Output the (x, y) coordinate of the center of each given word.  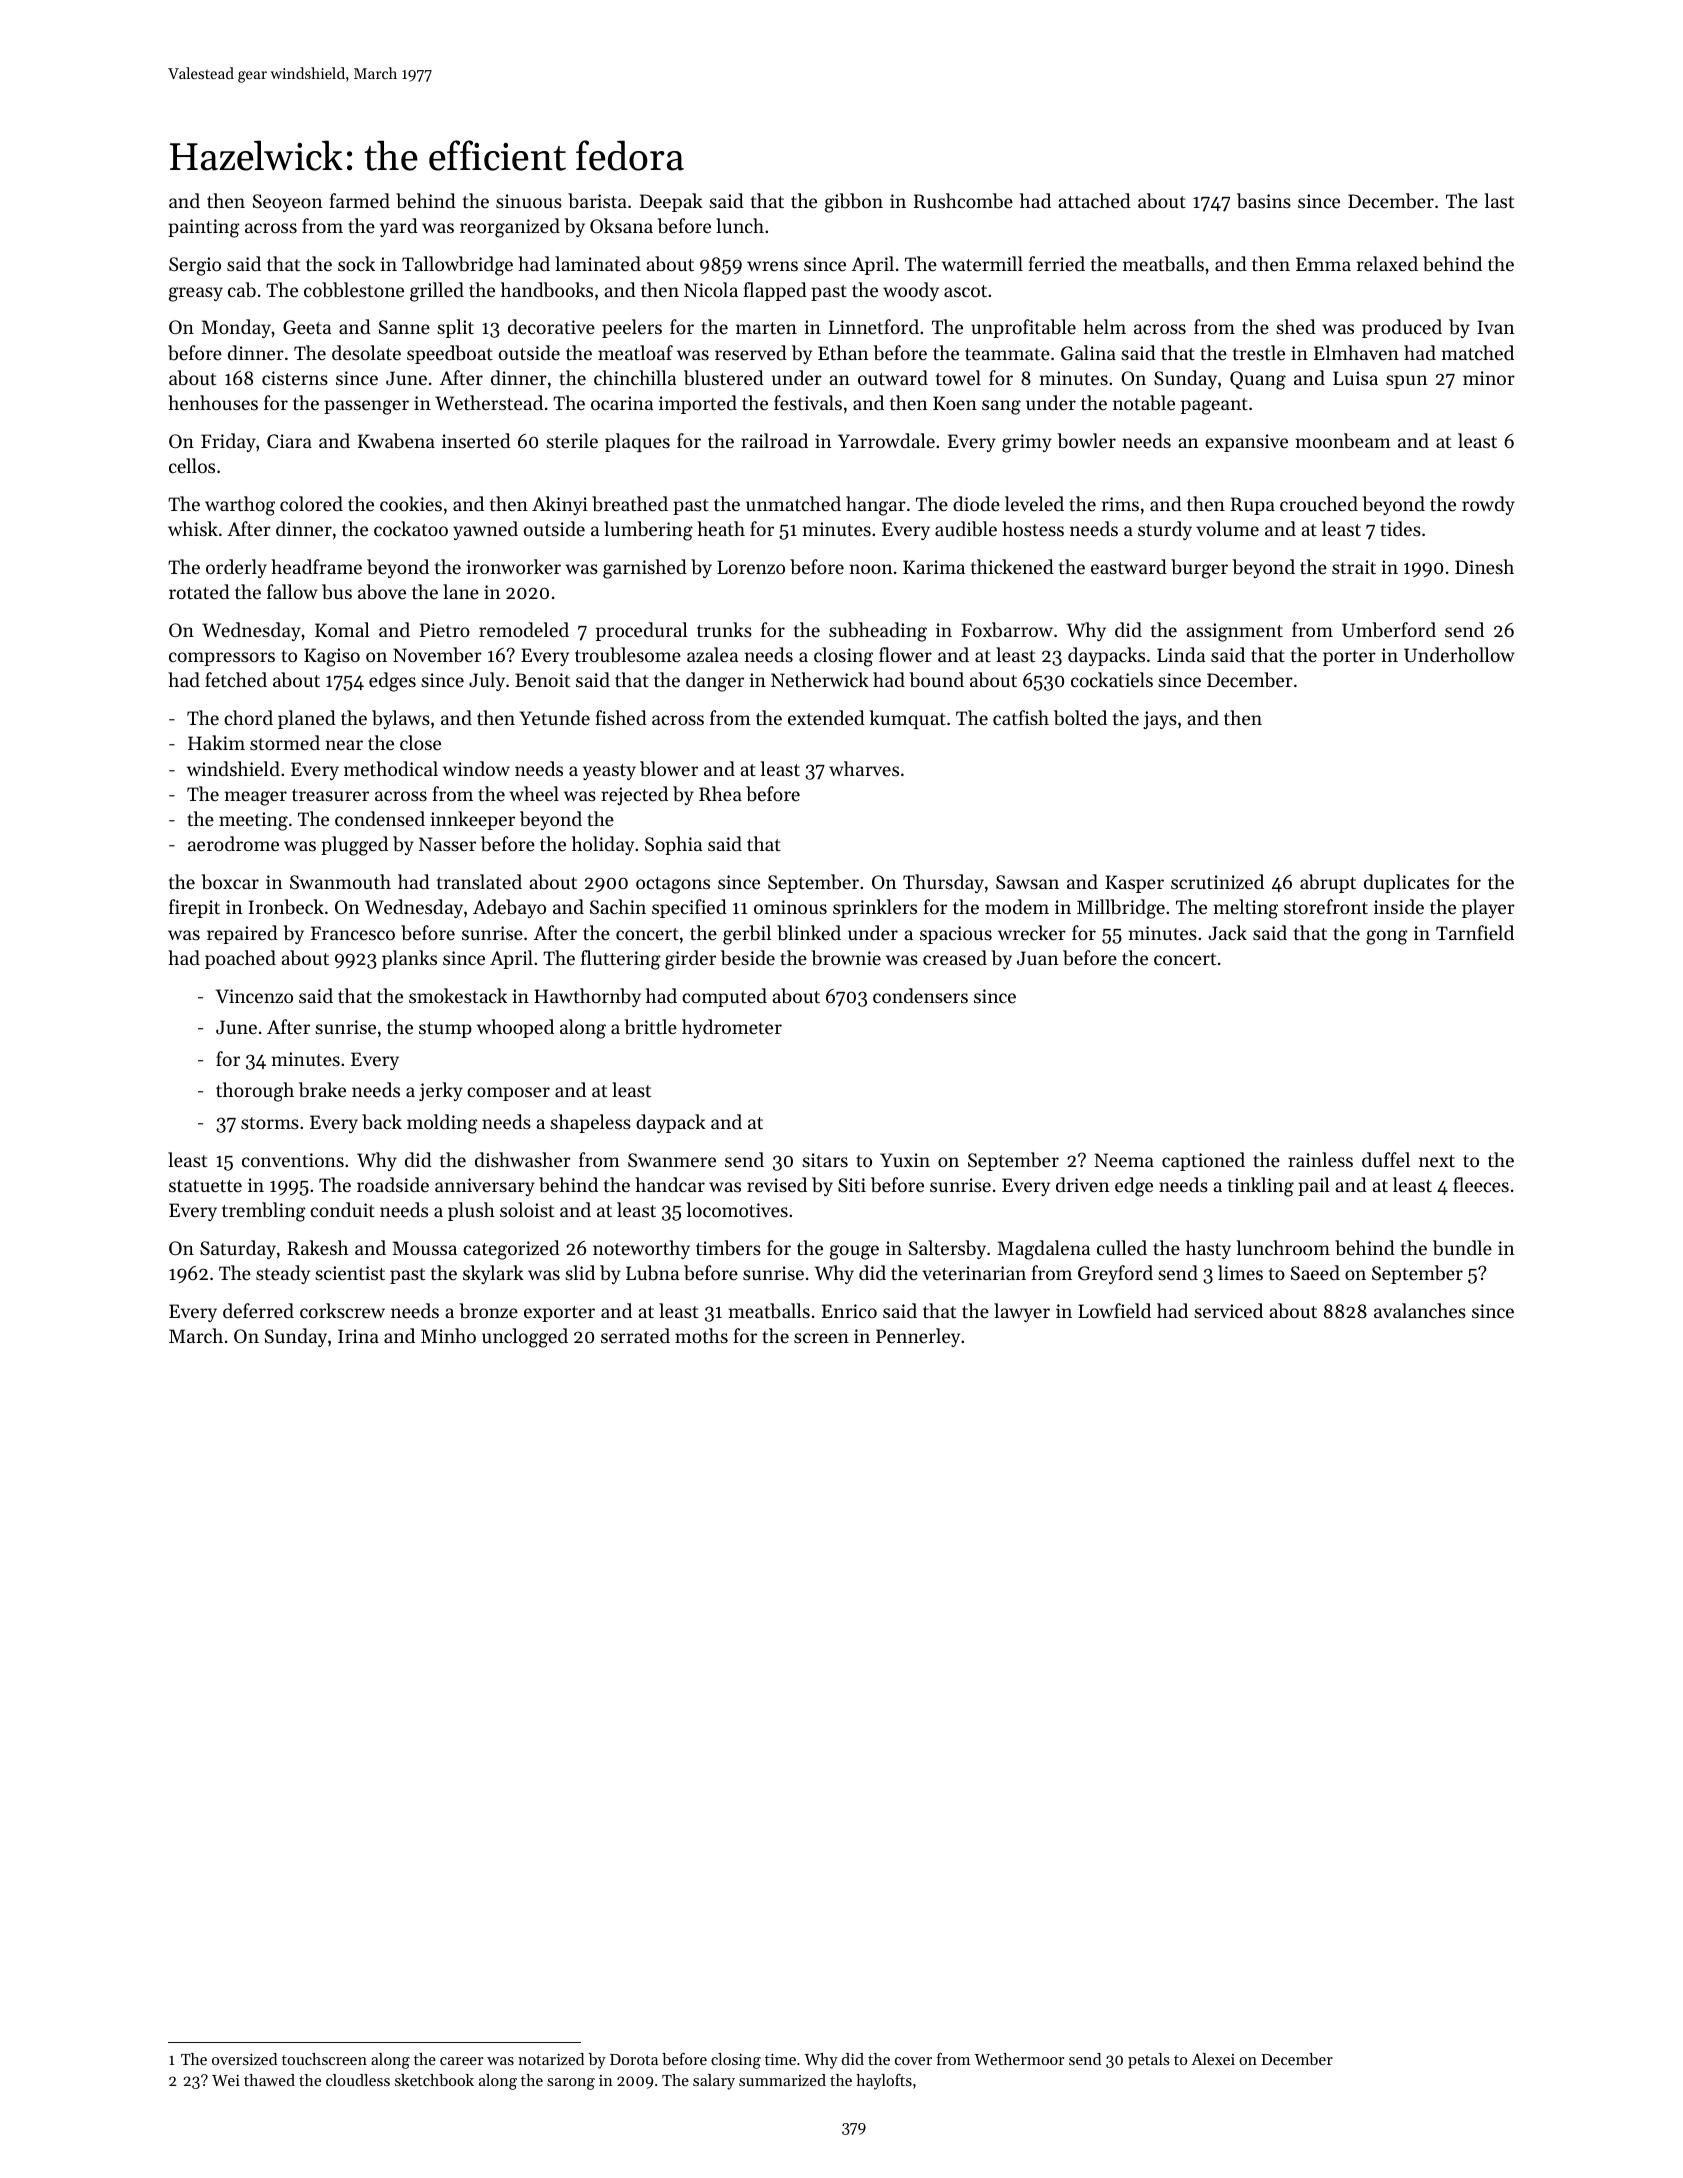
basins (1264, 201)
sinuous (529, 201)
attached (1094, 200)
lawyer (1022, 1312)
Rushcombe (963, 201)
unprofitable (1023, 328)
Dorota (634, 2059)
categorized (511, 1250)
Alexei (1213, 2059)
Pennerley (918, 1337)
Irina (358, 1336)
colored (311, 503)
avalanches (1420, 1310)
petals (1149, 2061)
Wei (226, 2080)
